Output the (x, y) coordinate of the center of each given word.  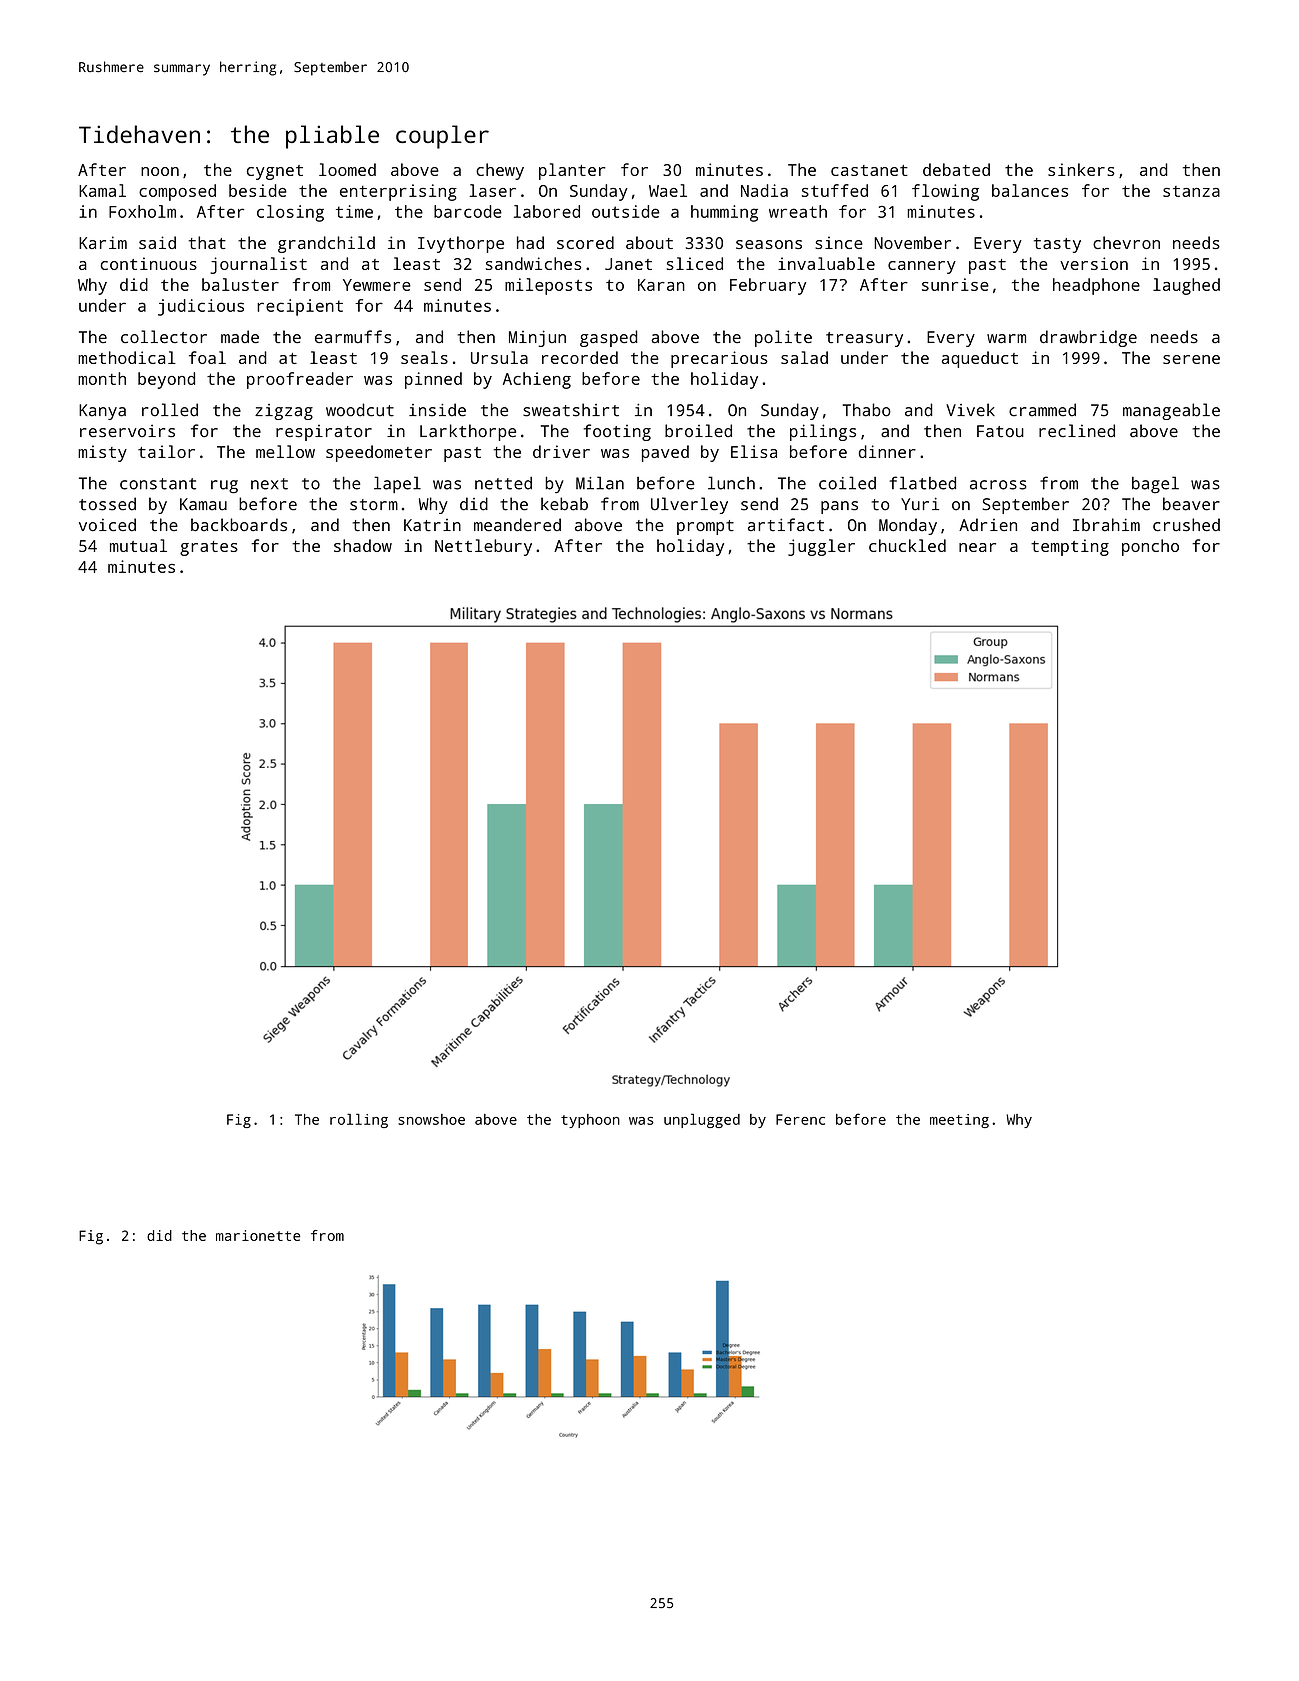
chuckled (907, 545)
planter (572, 171)
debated (956, 169)
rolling (359, 1120)
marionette (258, 1235)
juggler (821, 547)
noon (160, 171)
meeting (959, 1121)
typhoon (590, 1121)
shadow (363, 545)
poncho (1150, 547)
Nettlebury (483, 547)
